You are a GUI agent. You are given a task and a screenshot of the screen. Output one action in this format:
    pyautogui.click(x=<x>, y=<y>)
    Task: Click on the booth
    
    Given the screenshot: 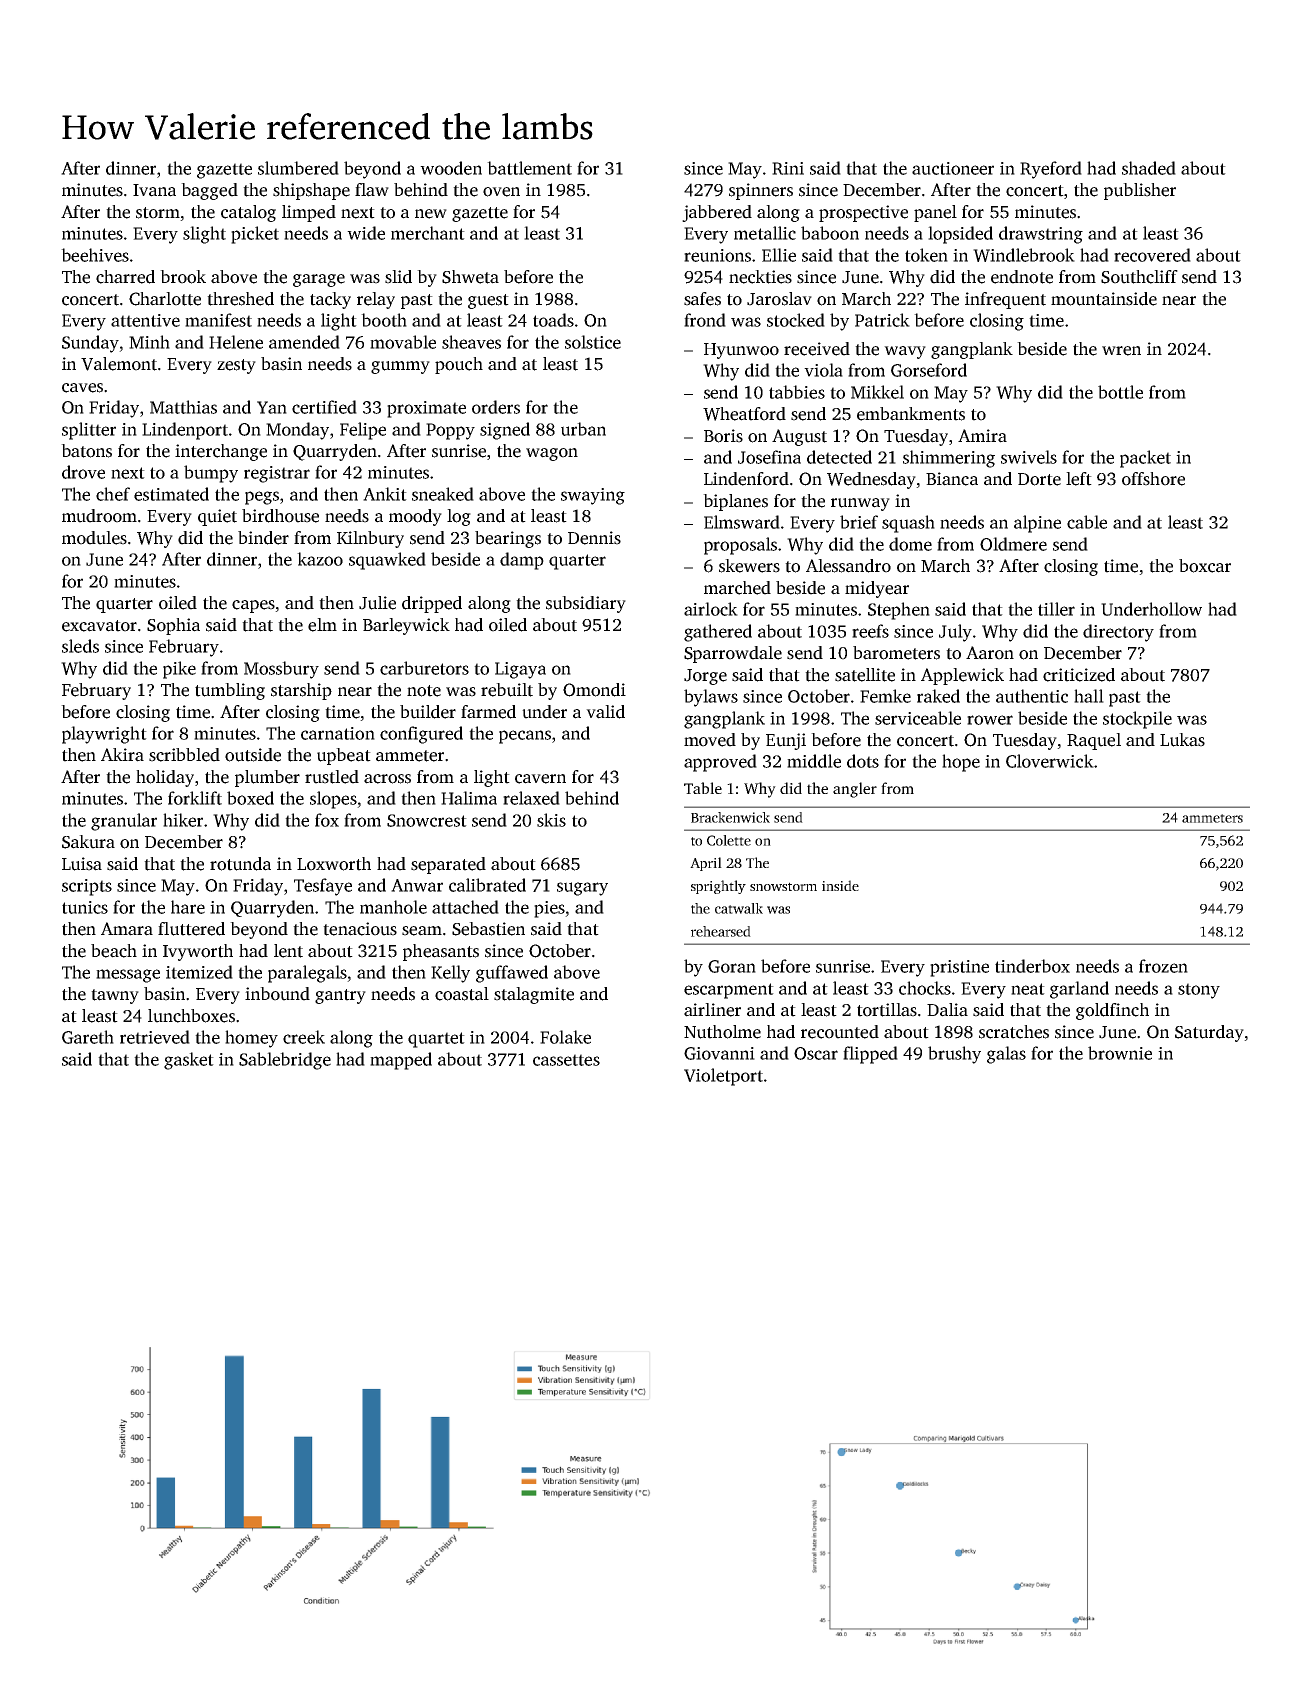 What is the action you would take?
    pyautogui.click(x=384, y=320)
